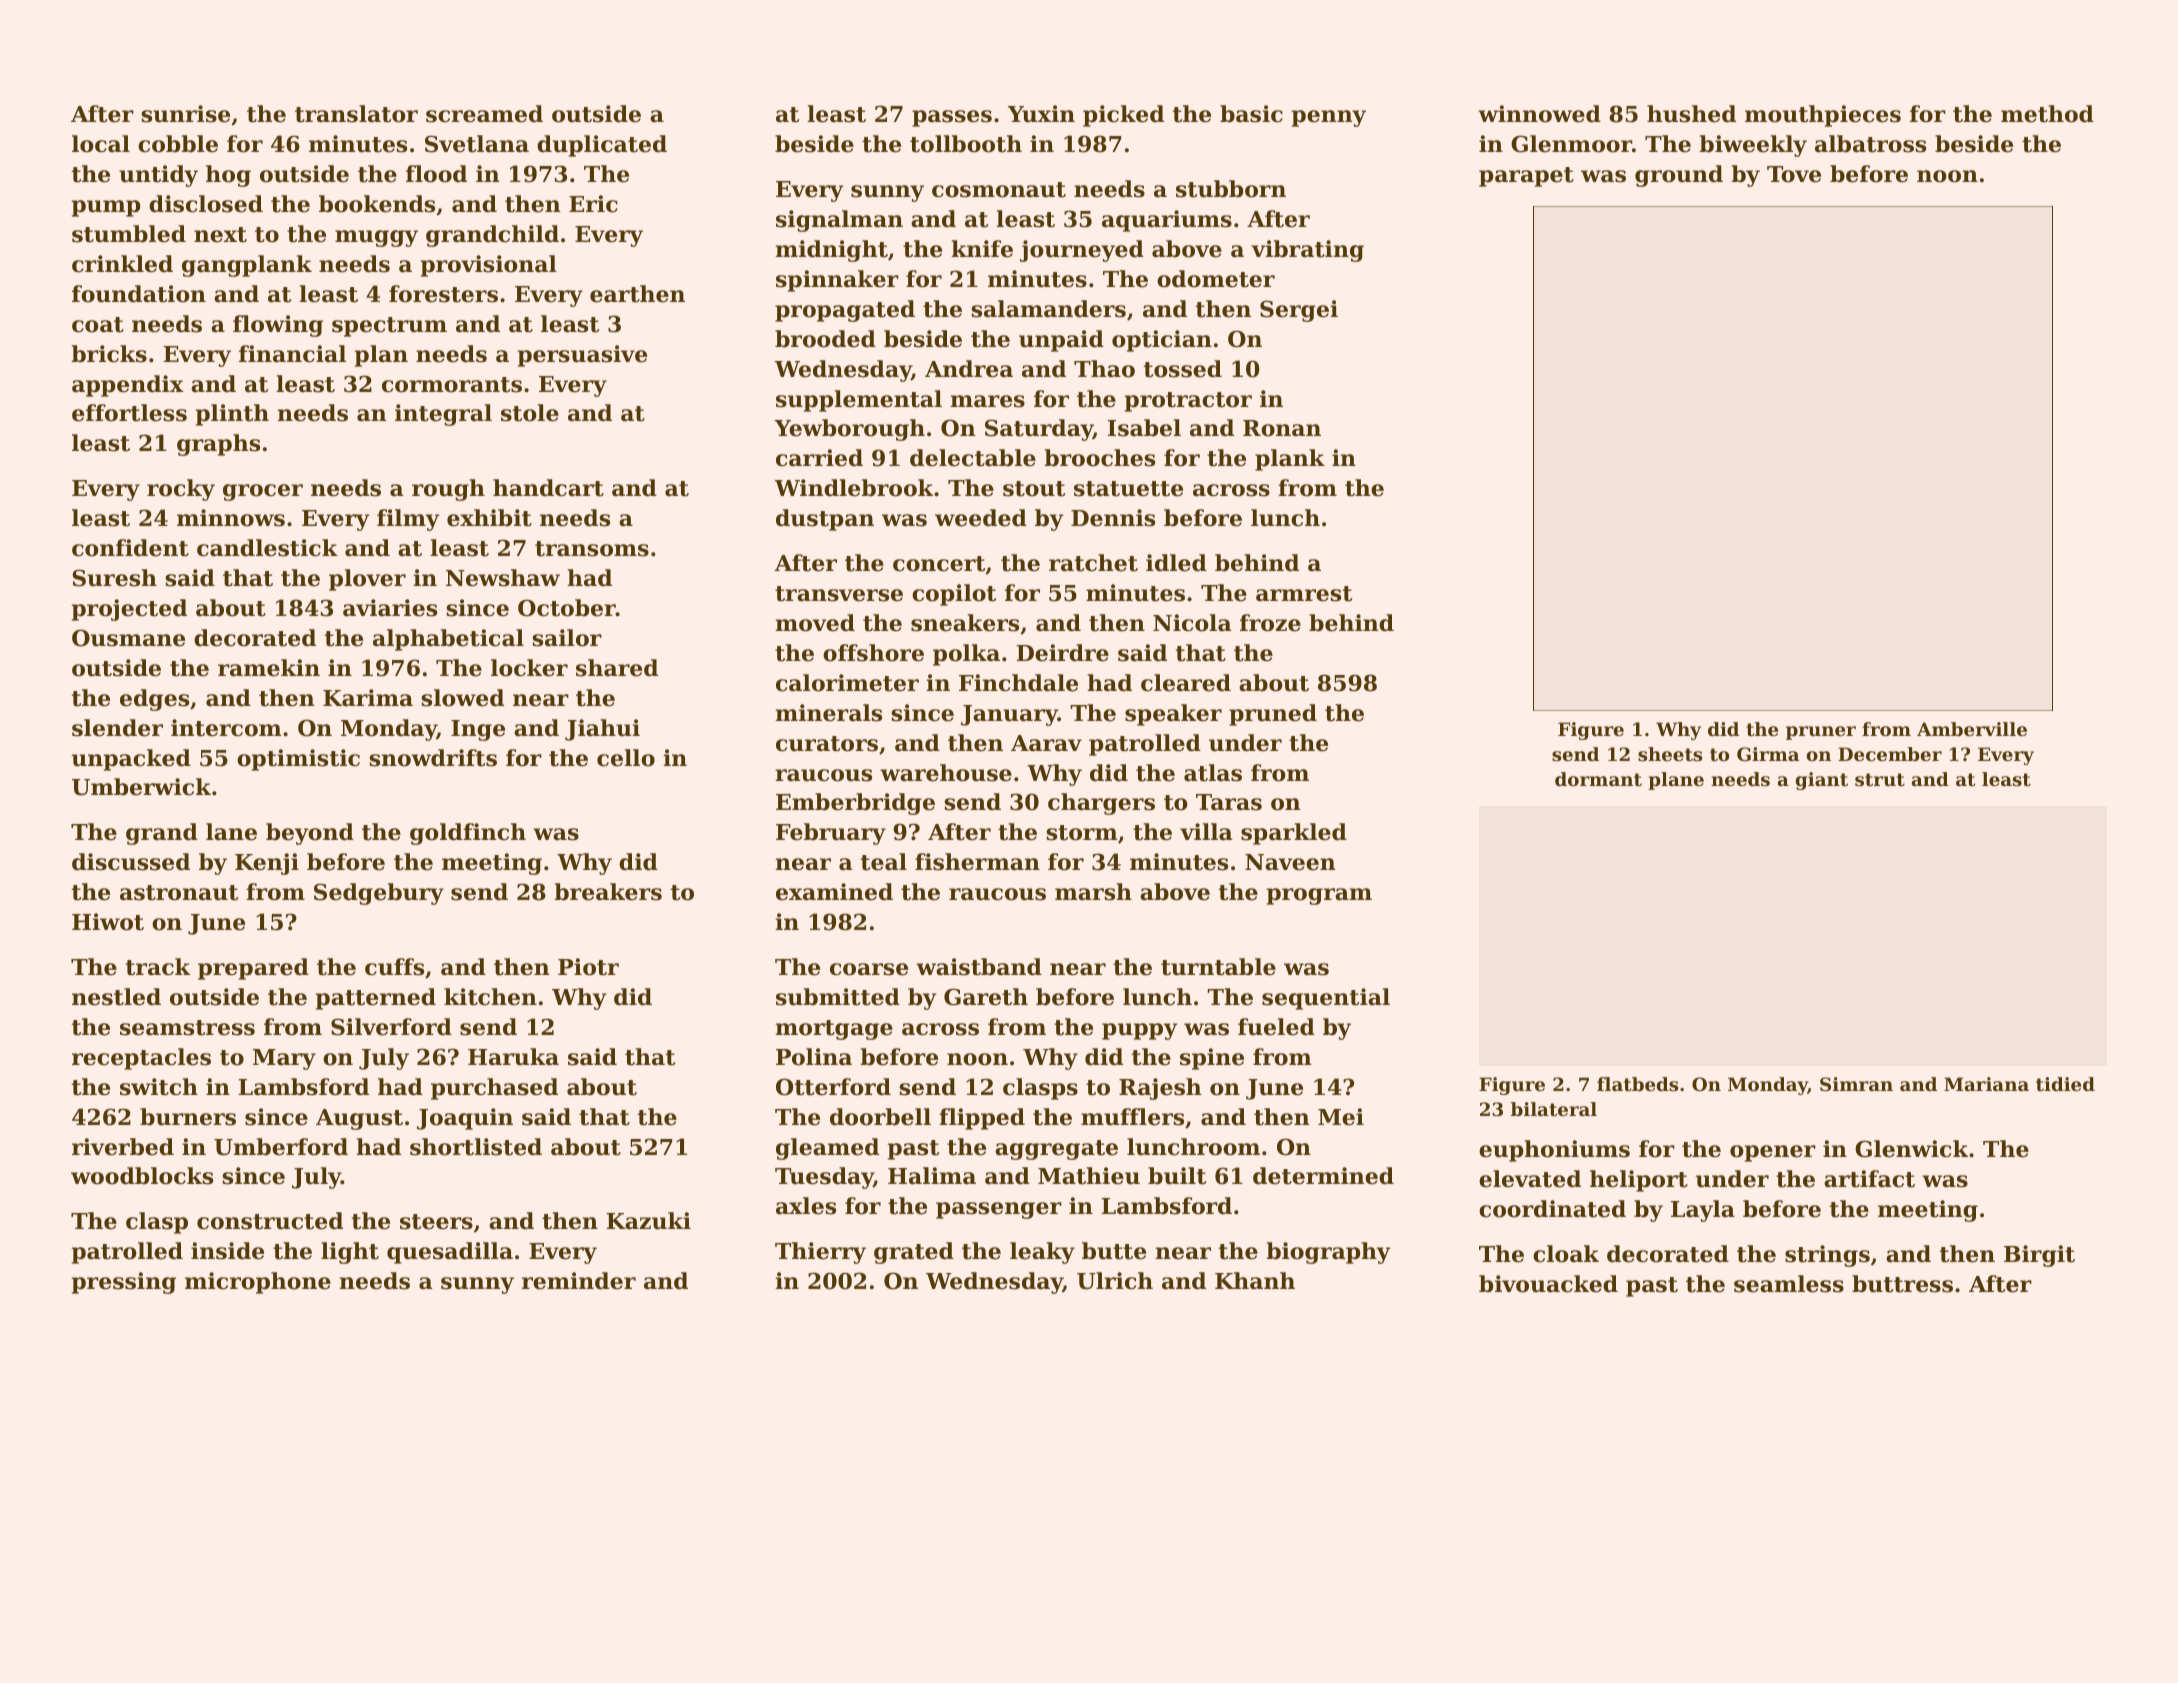 This screenshot has height=1683, width=2178. I want to click on hushed, so click(1691, 114).
